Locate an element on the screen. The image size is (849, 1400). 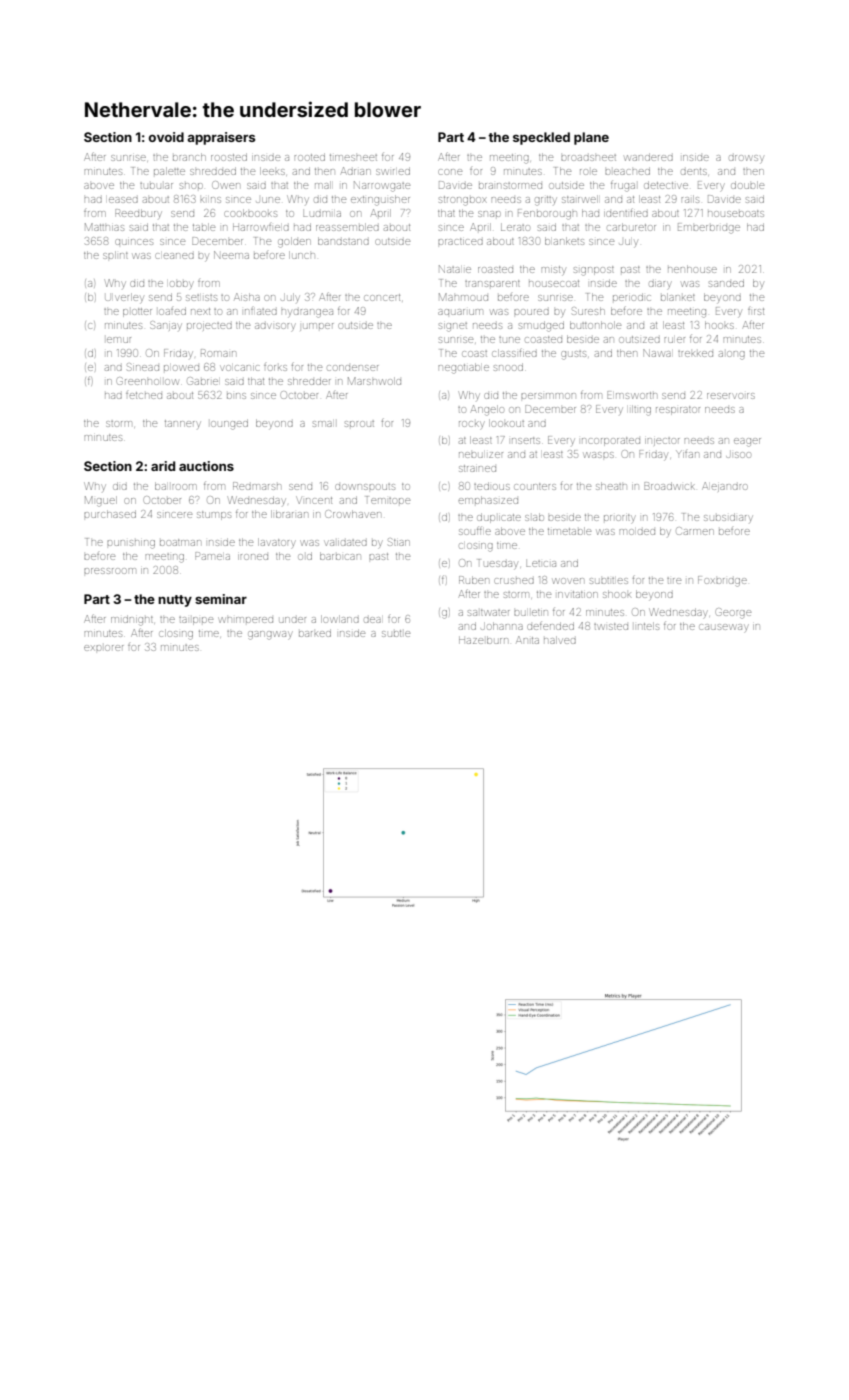
causeway is located at coordinates (724, 628).
